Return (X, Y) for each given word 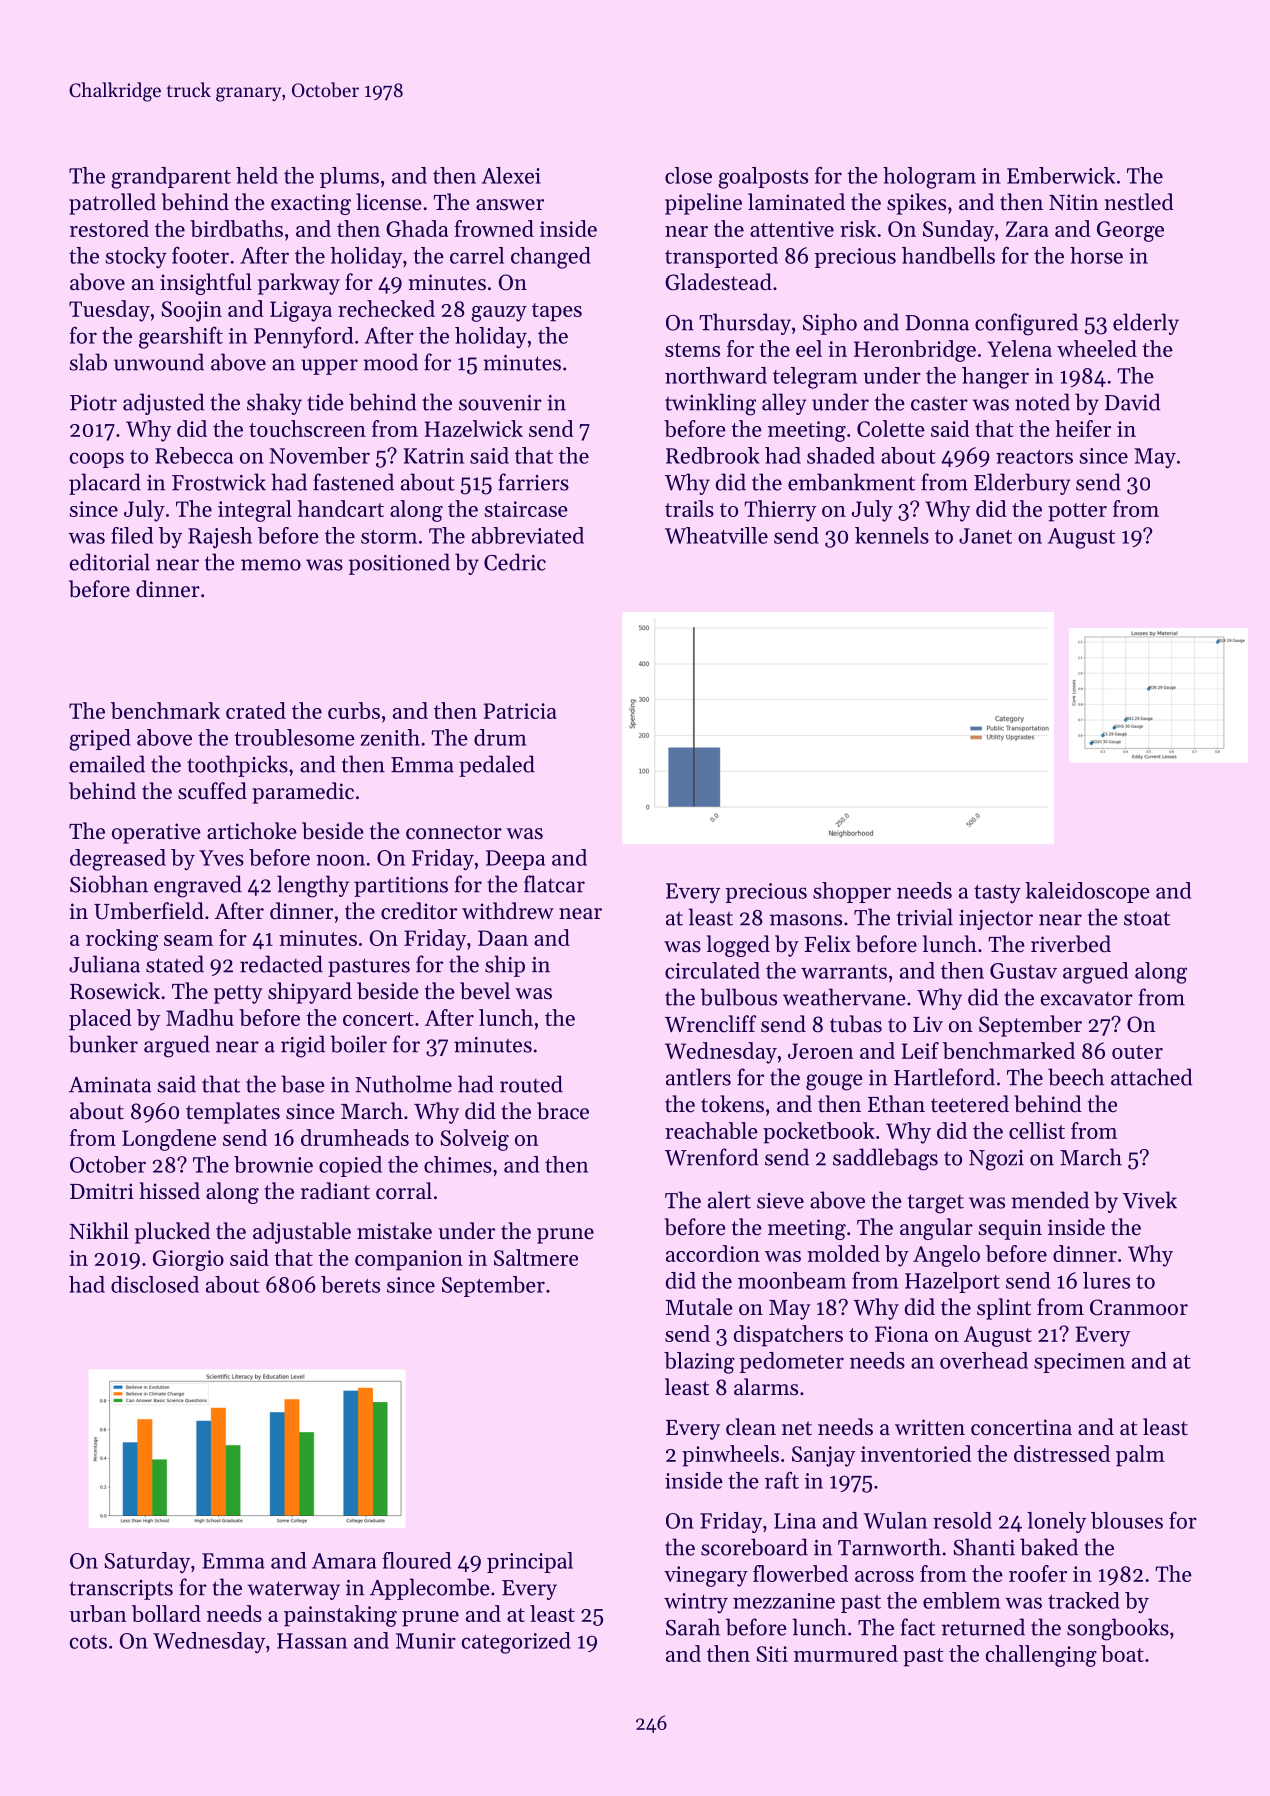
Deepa (515, 860)
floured (416, 1560)
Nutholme (403, 1084)
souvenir (500, 403)
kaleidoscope (1087, 892)
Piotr (93, 403)
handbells (948, 255)
